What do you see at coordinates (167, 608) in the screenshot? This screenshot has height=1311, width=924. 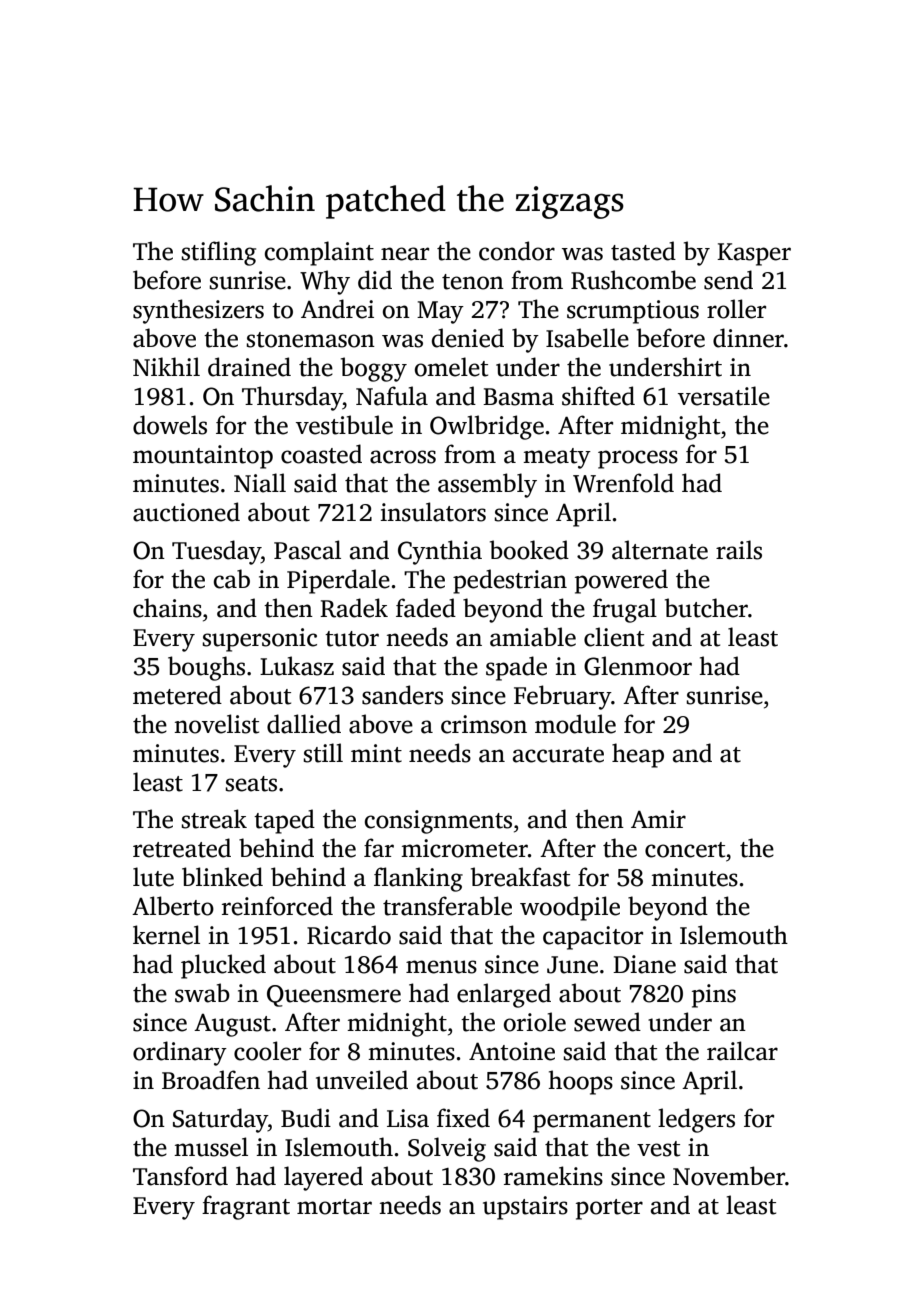 I see `chains` at bounding box center [167, 608].
